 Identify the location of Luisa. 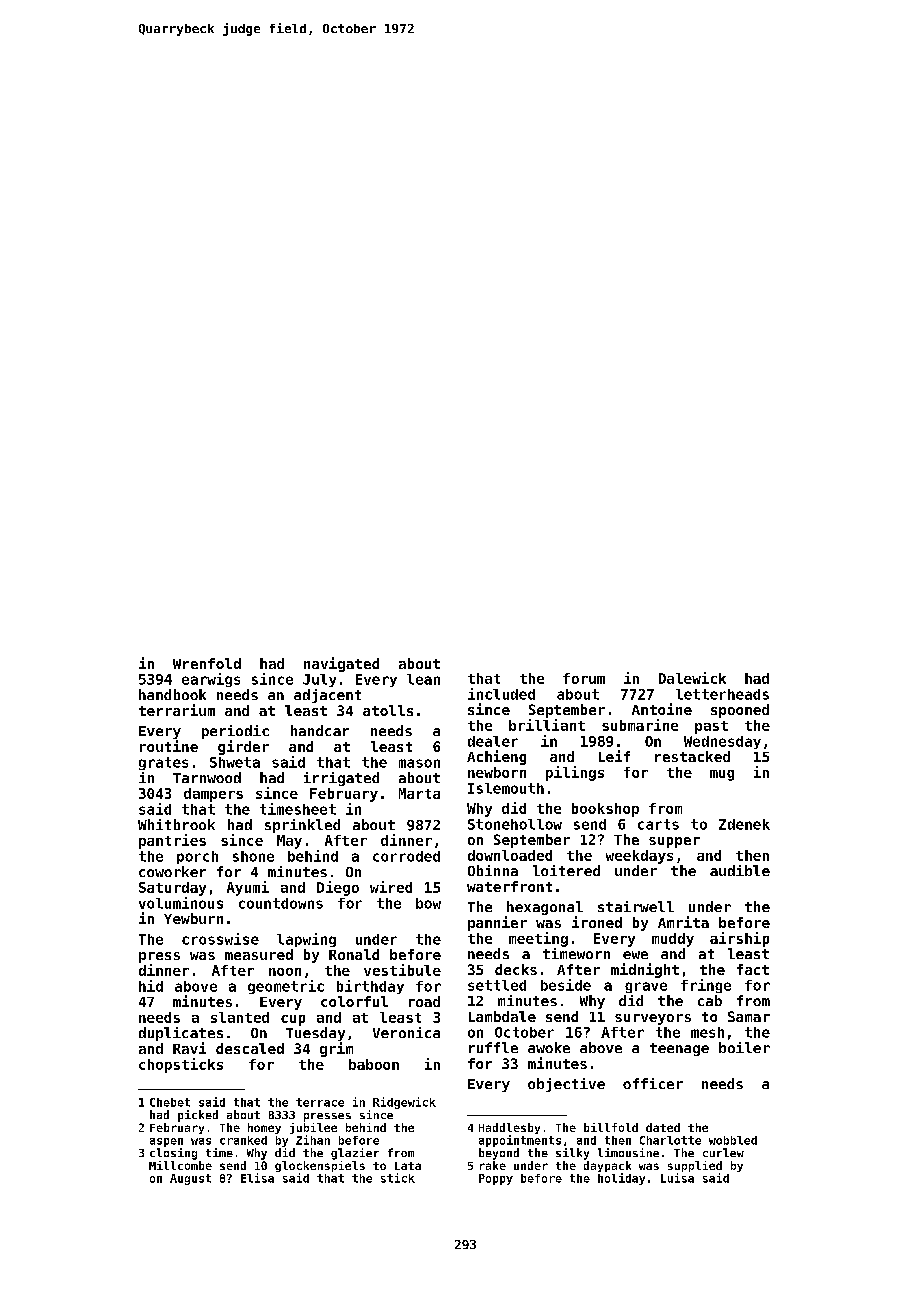
(677, 1178).
